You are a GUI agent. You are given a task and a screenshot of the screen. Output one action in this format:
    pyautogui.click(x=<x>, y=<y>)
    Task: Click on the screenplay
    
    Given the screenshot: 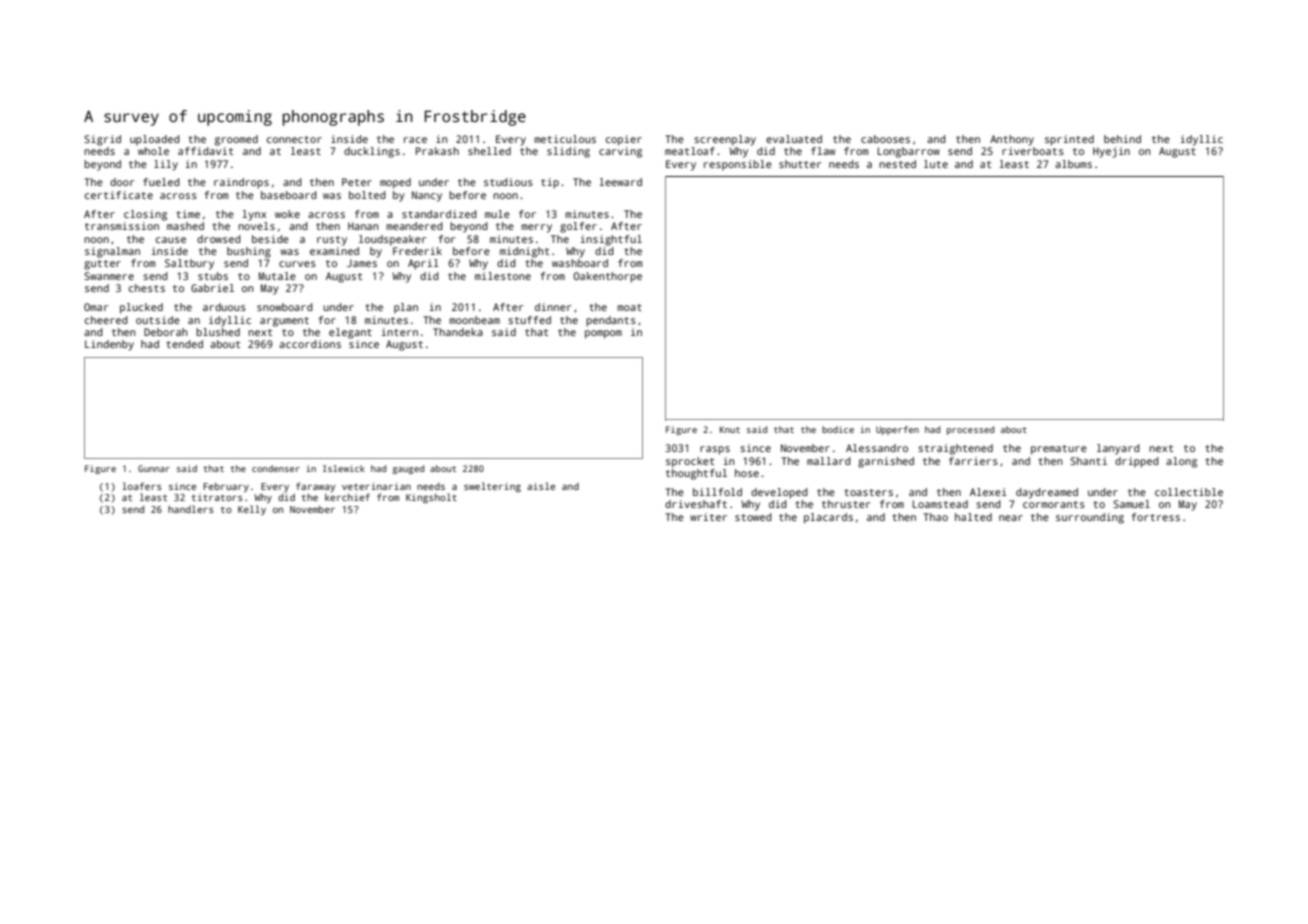 What is the action you would take?
    pyautogui.click(x=725, y=140)
